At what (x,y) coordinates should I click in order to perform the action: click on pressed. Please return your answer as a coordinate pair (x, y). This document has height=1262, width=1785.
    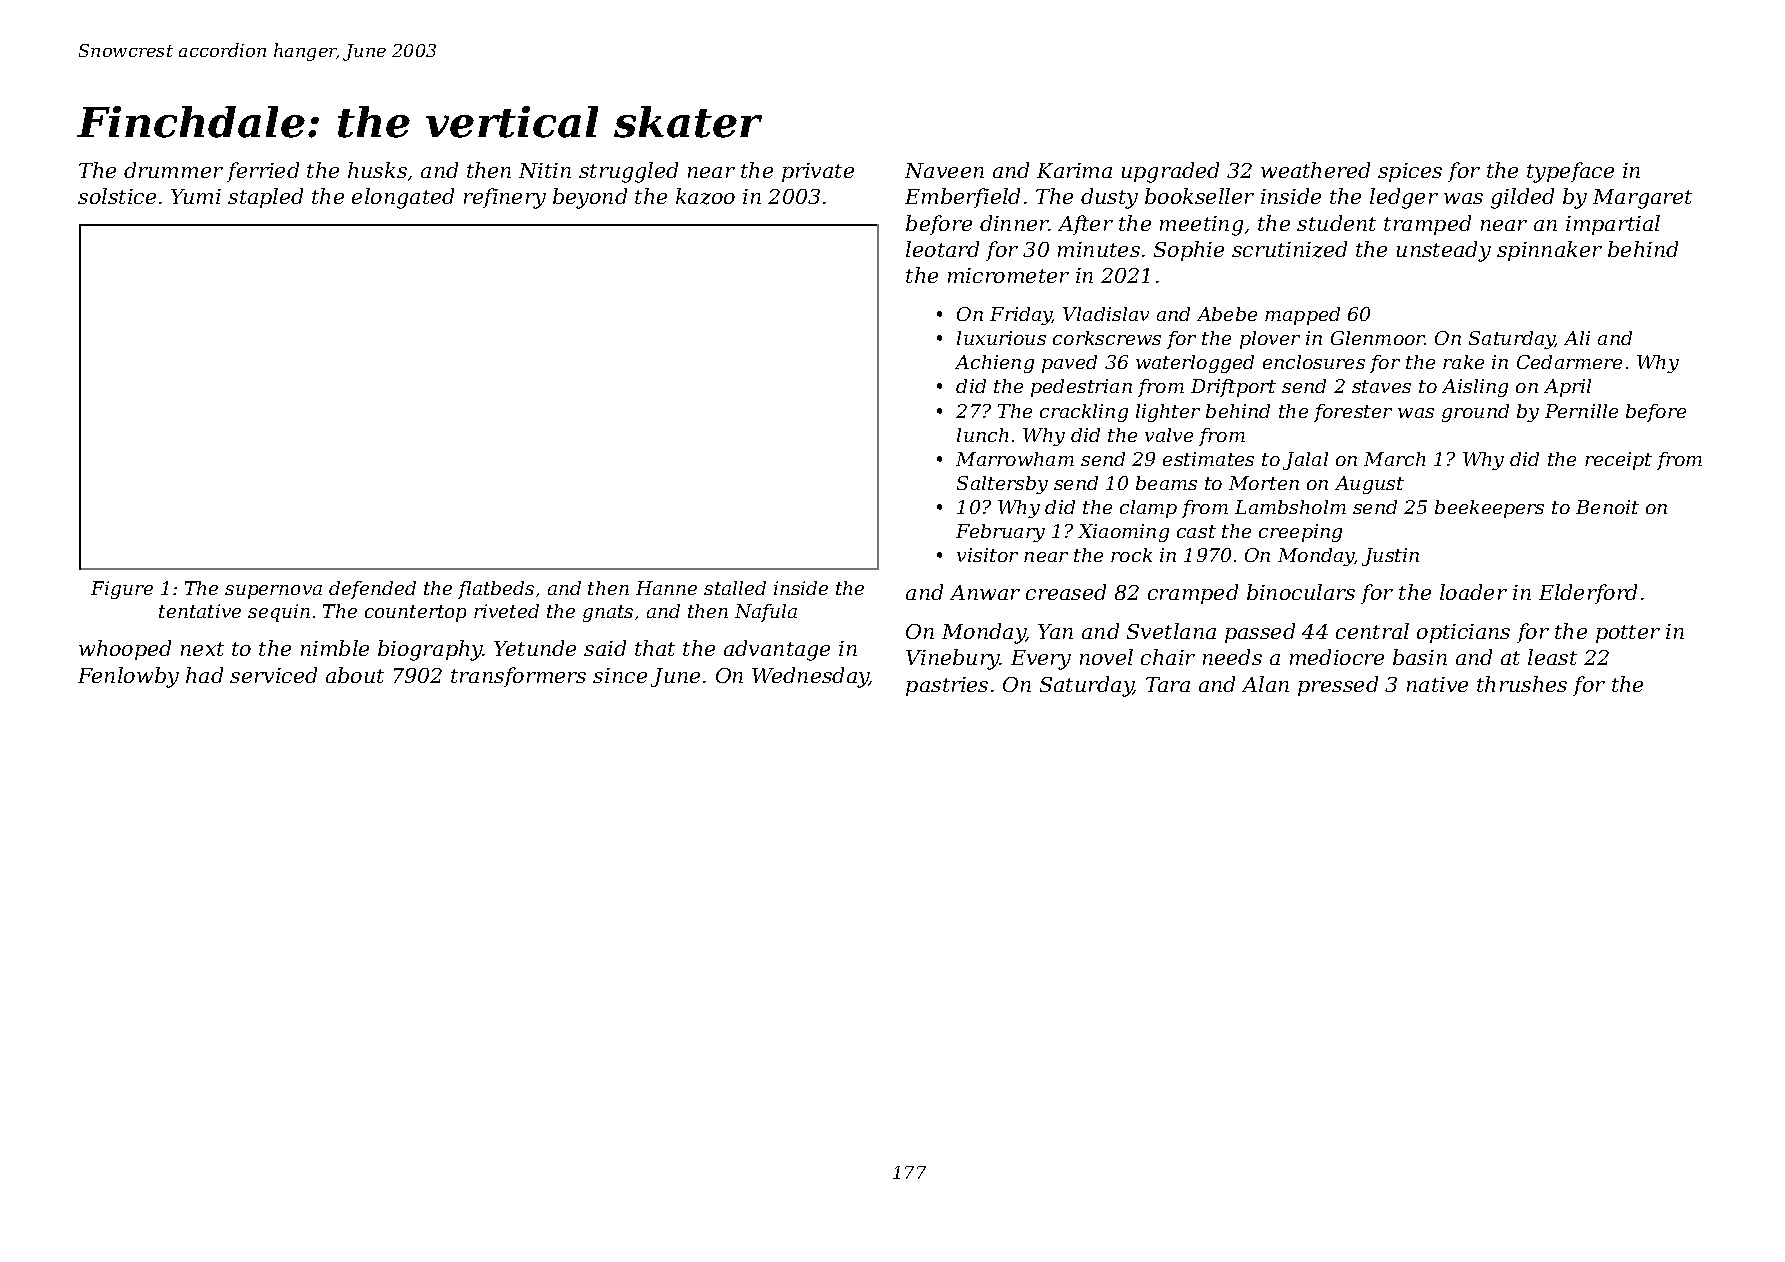
    Looking at the image, I should click on (1338, 686).
